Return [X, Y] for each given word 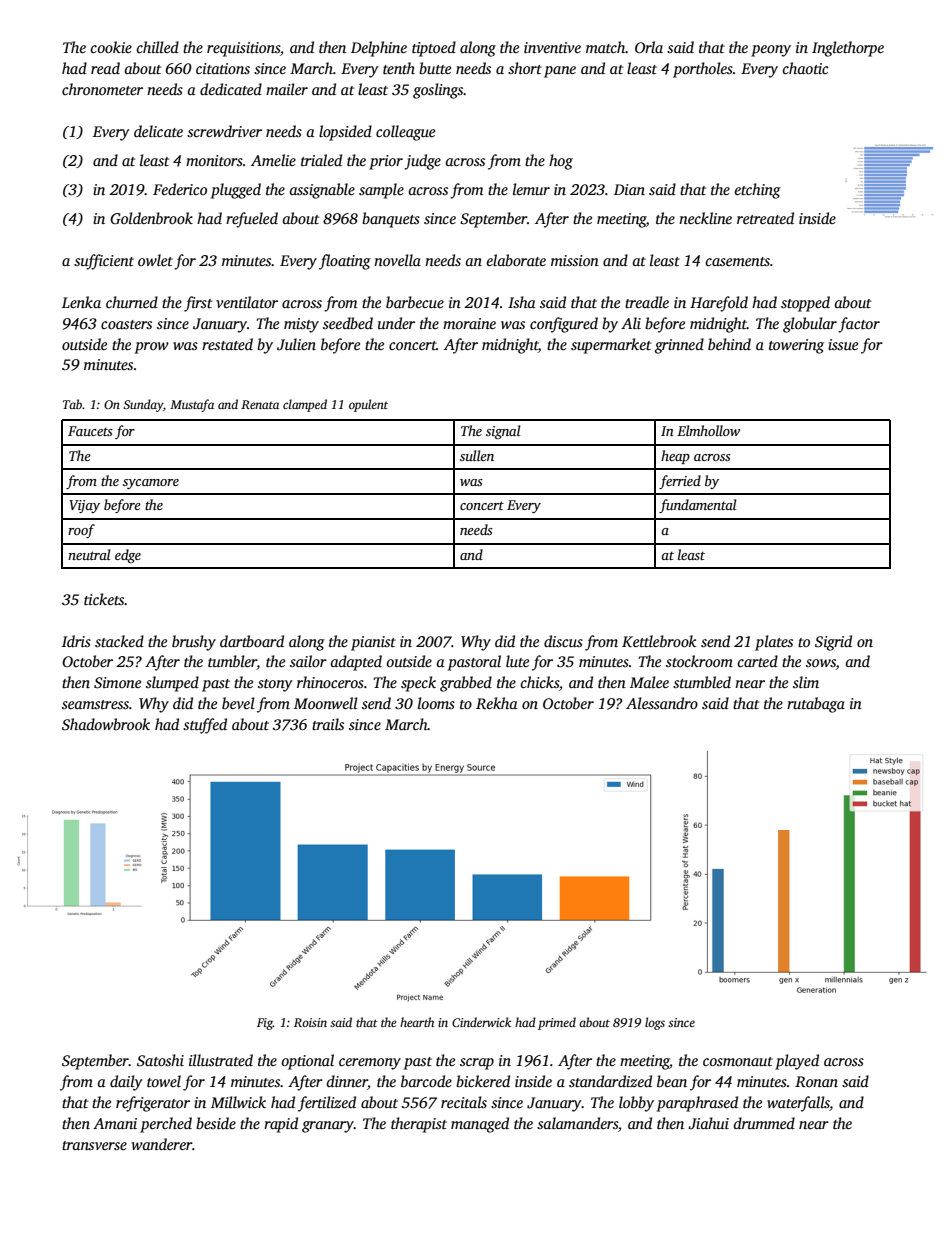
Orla [649, 47]
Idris [76, 641]
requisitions [243, 49]
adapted [356, 663]
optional [307, 1062]
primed [557, 1023]
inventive [552, 47]
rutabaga [816, 705]
